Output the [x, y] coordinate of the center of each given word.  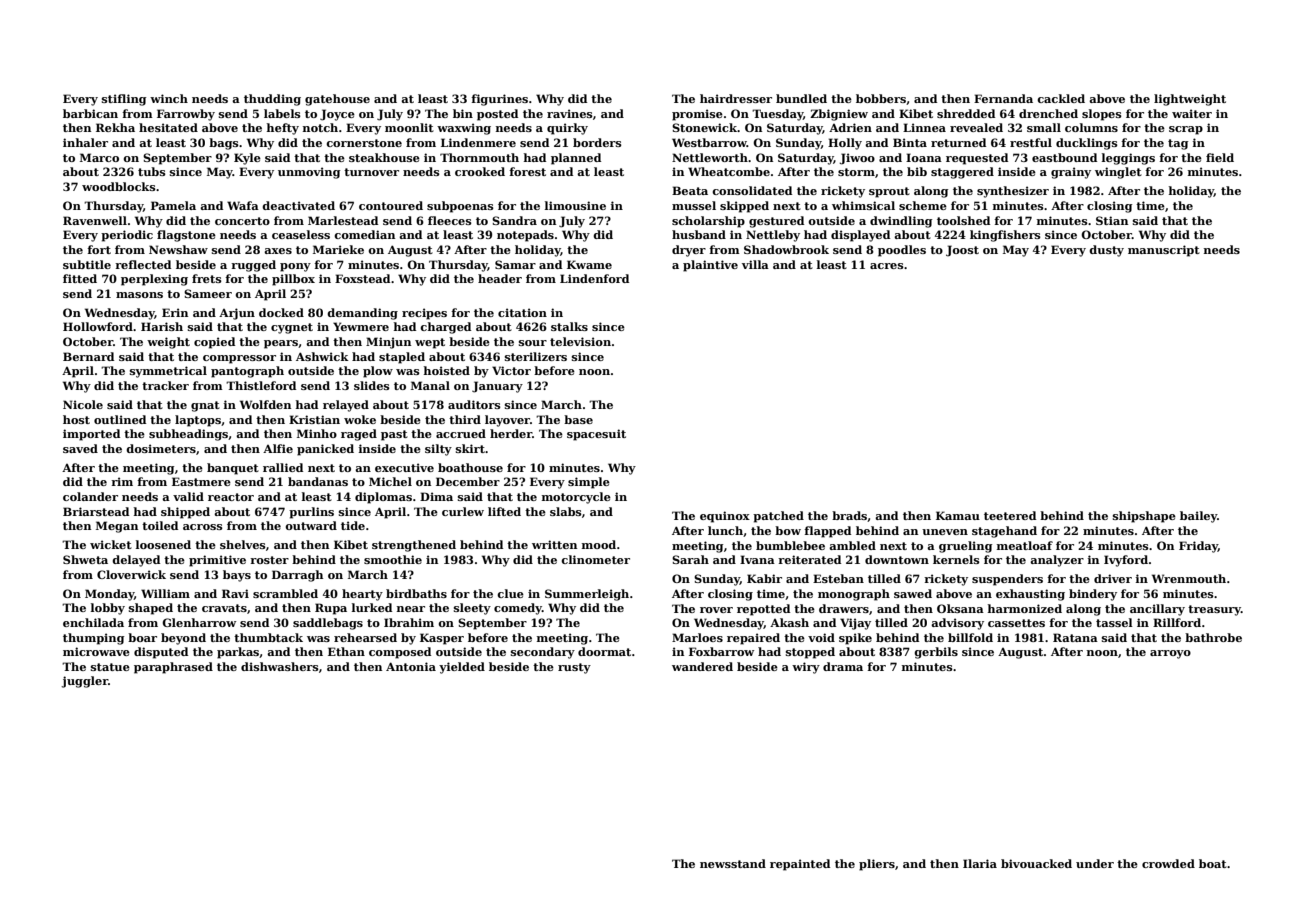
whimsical [863, 205]
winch [169, 98]
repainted [800, 865]
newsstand [733, 863]
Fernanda [1003, 98]
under [1095, 863]
